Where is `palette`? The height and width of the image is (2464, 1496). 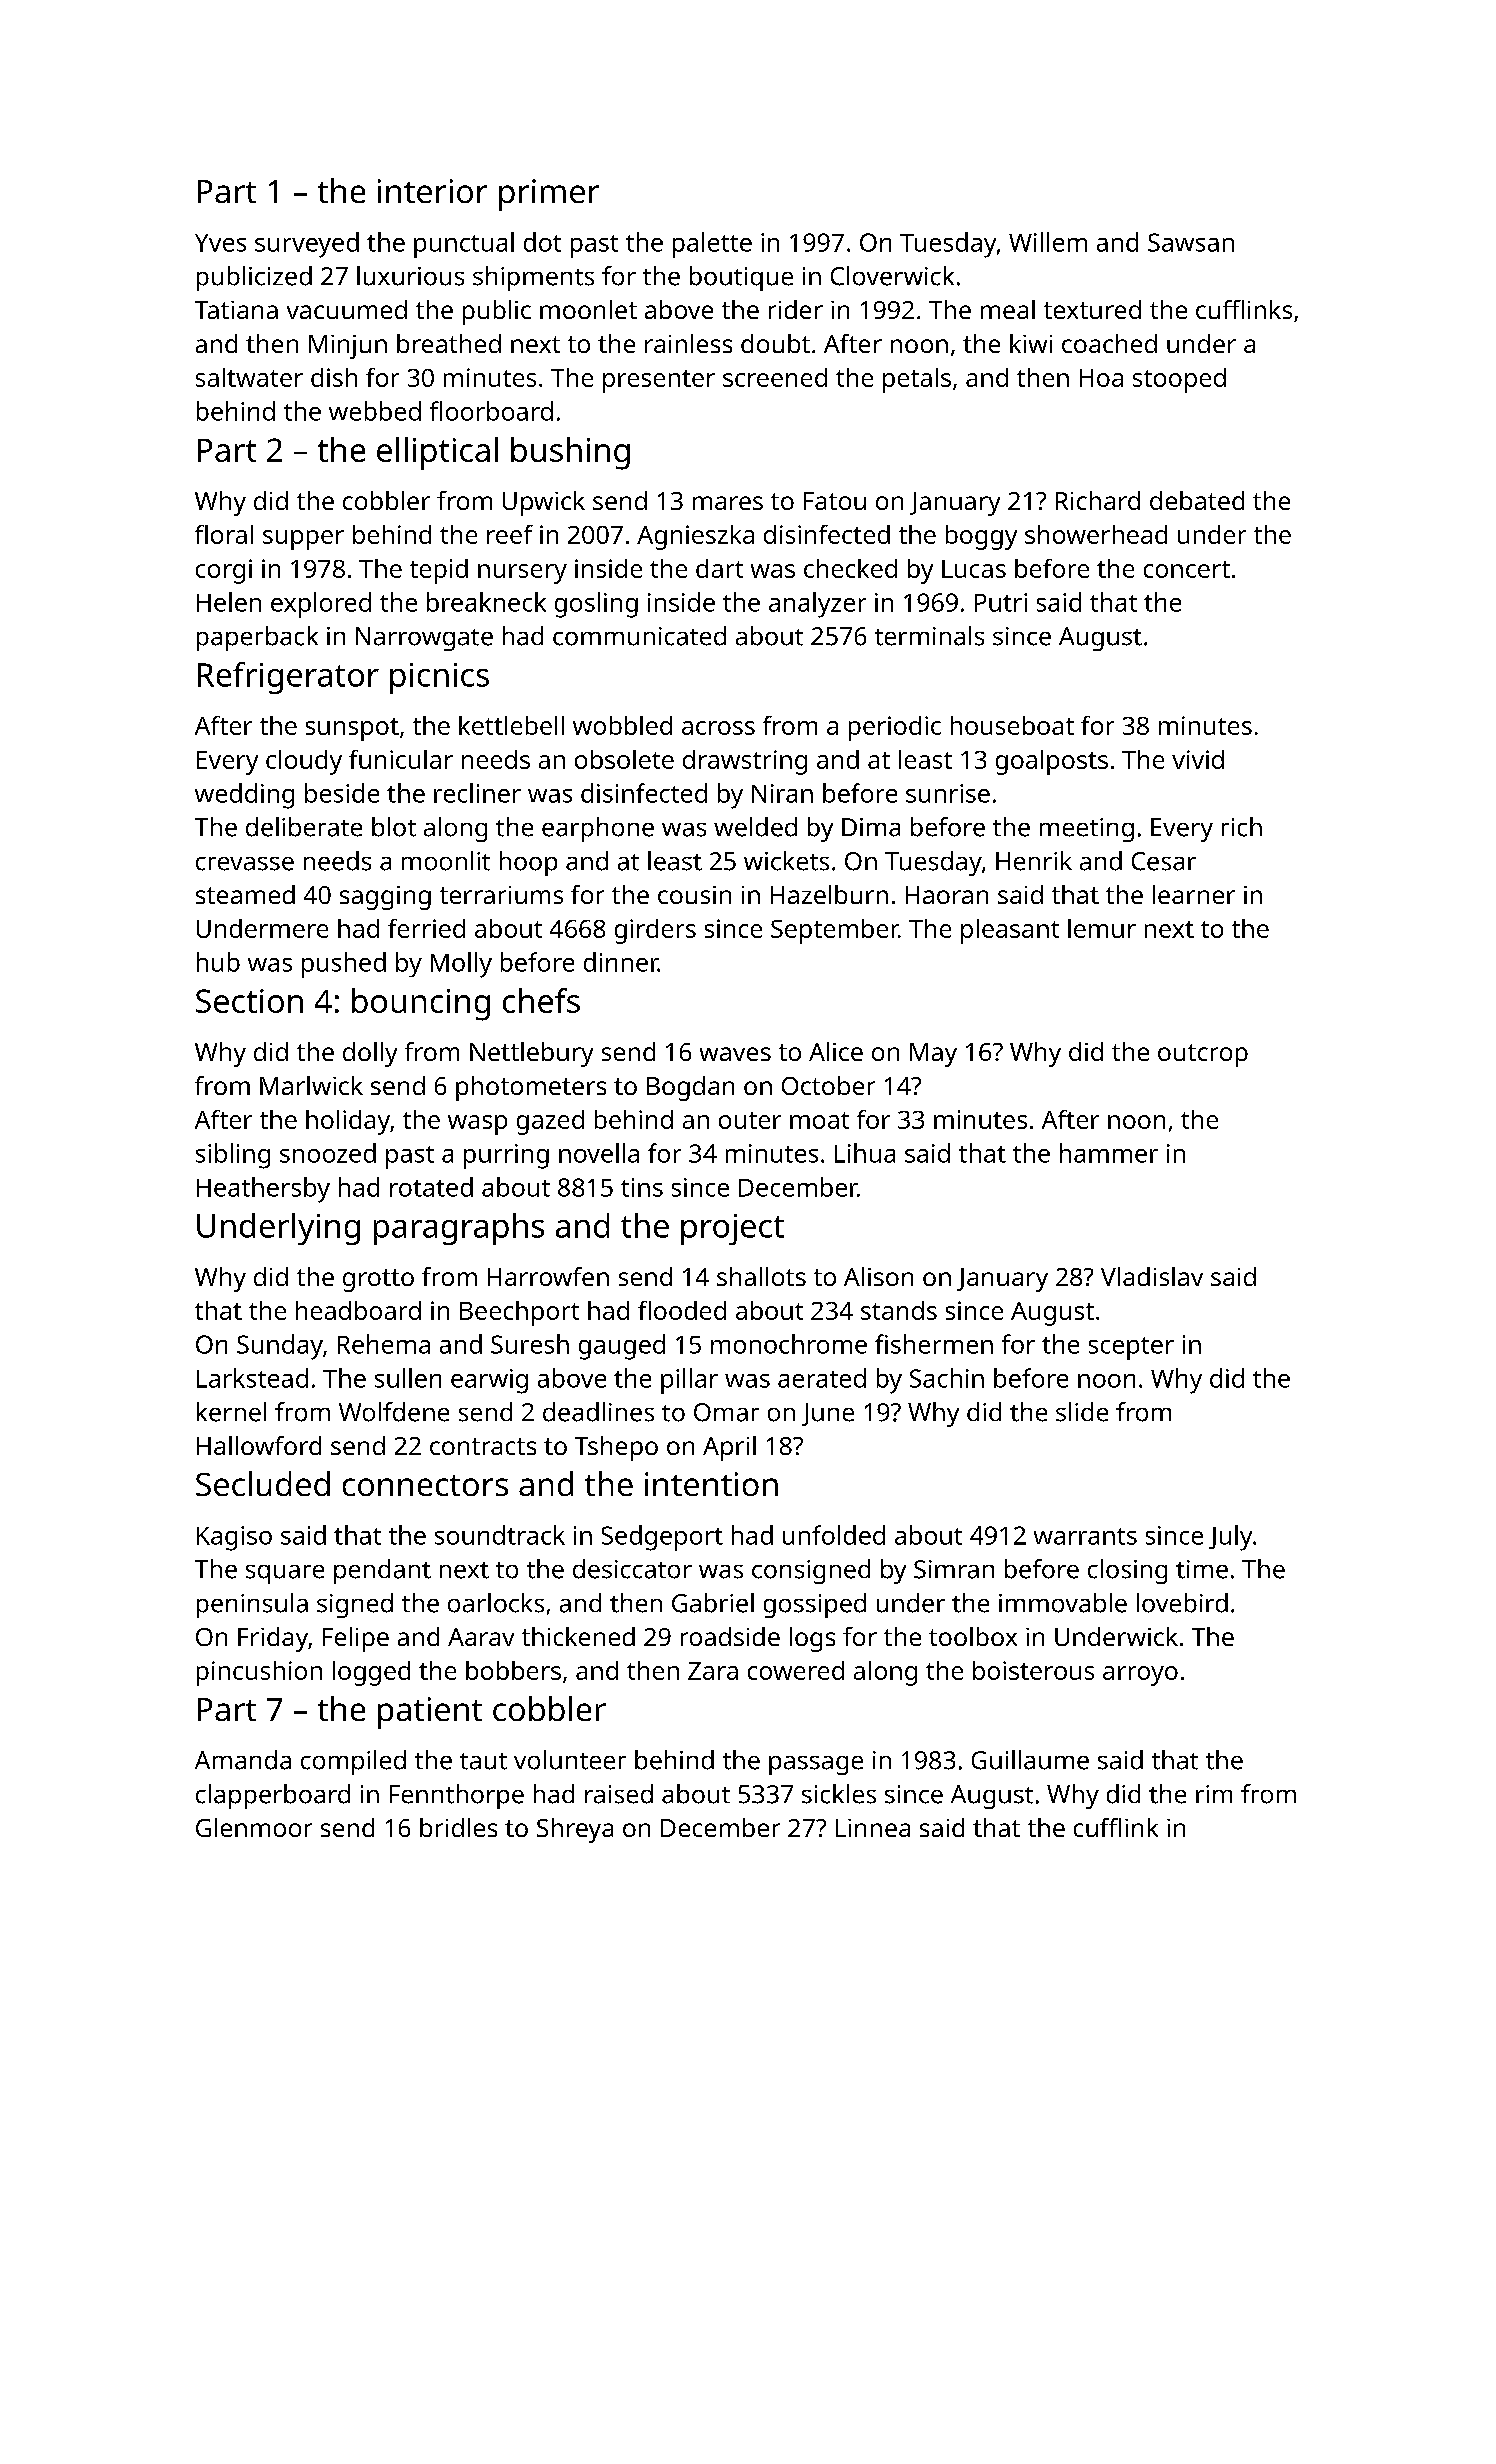 palette is located at coordinates (712, 245).
